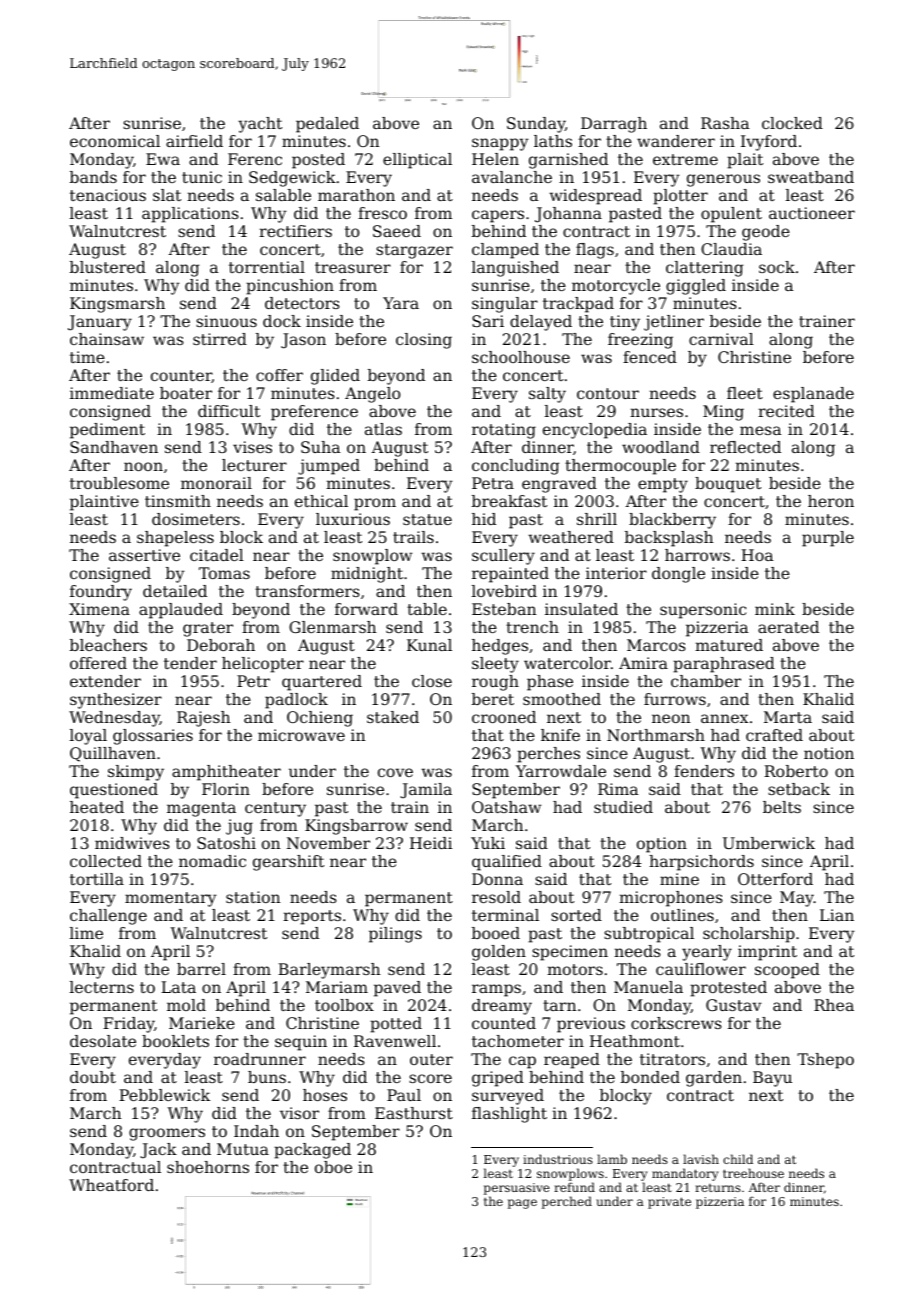 This screenshot has height=1308, width=924. Describe the element at coordinates (811, 177) in the screenshot. I see `sweatband` at that location.
